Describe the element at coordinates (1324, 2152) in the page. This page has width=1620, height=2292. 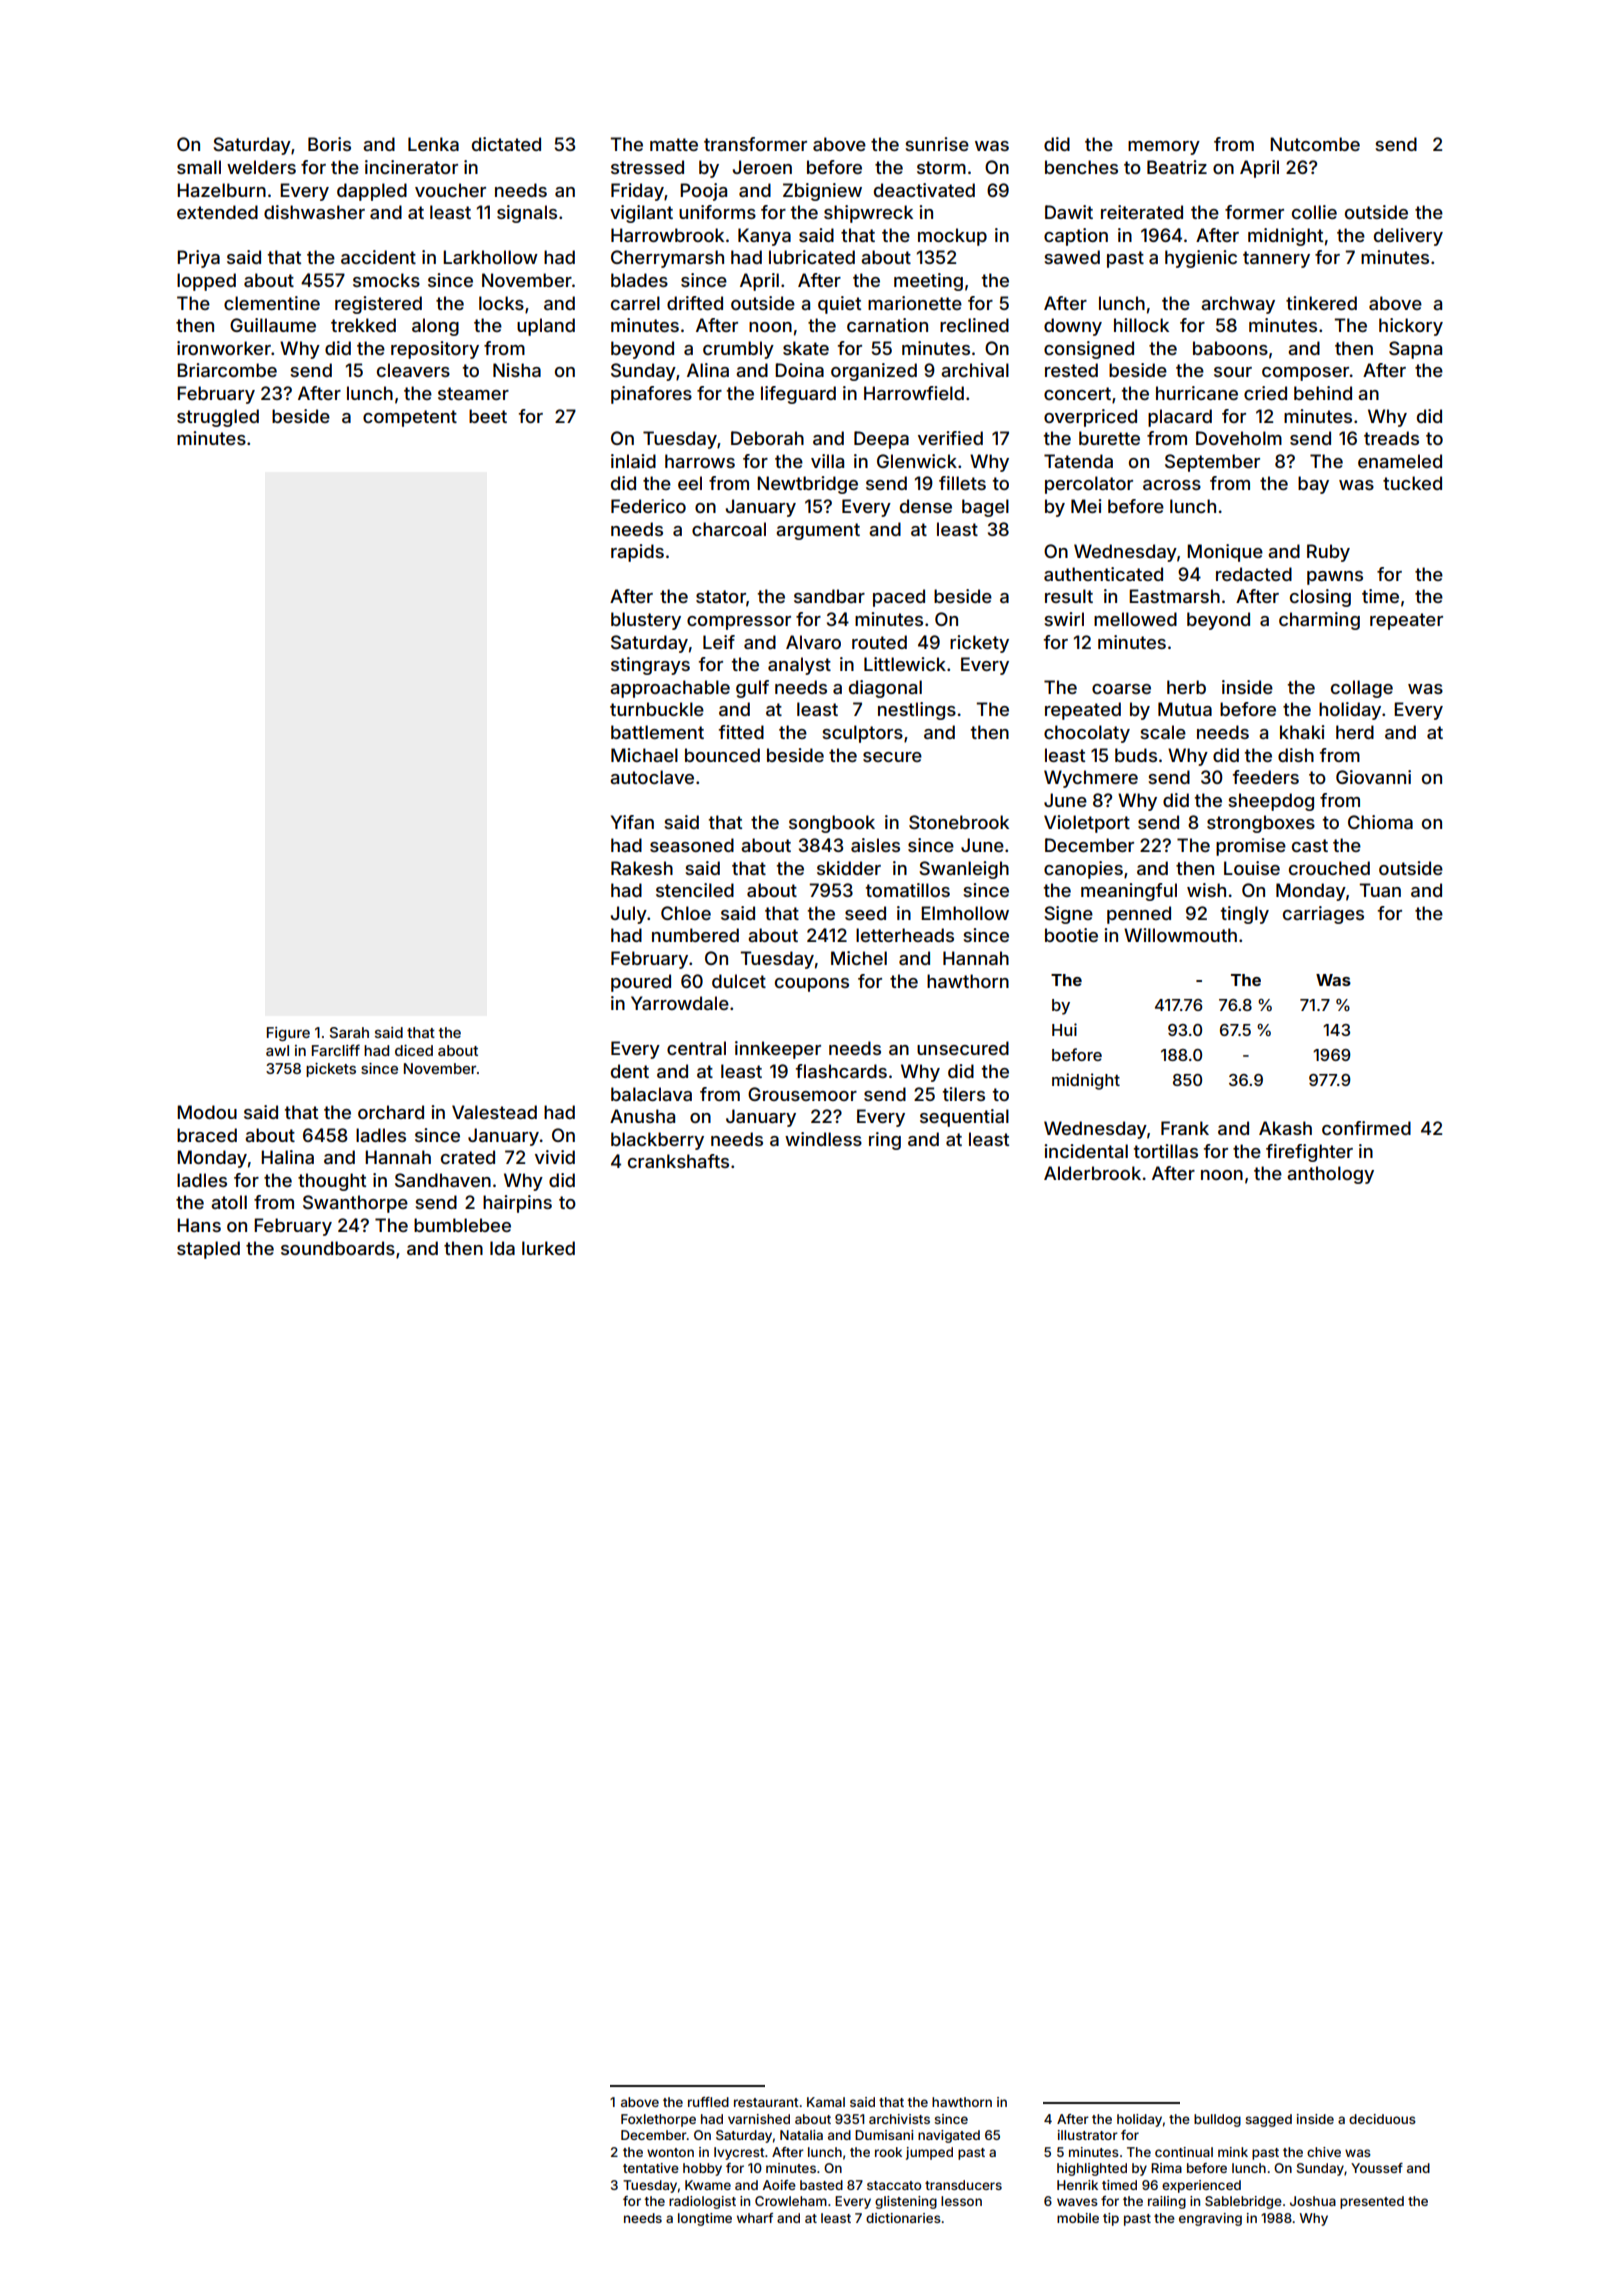
I see `chive` at that location.
